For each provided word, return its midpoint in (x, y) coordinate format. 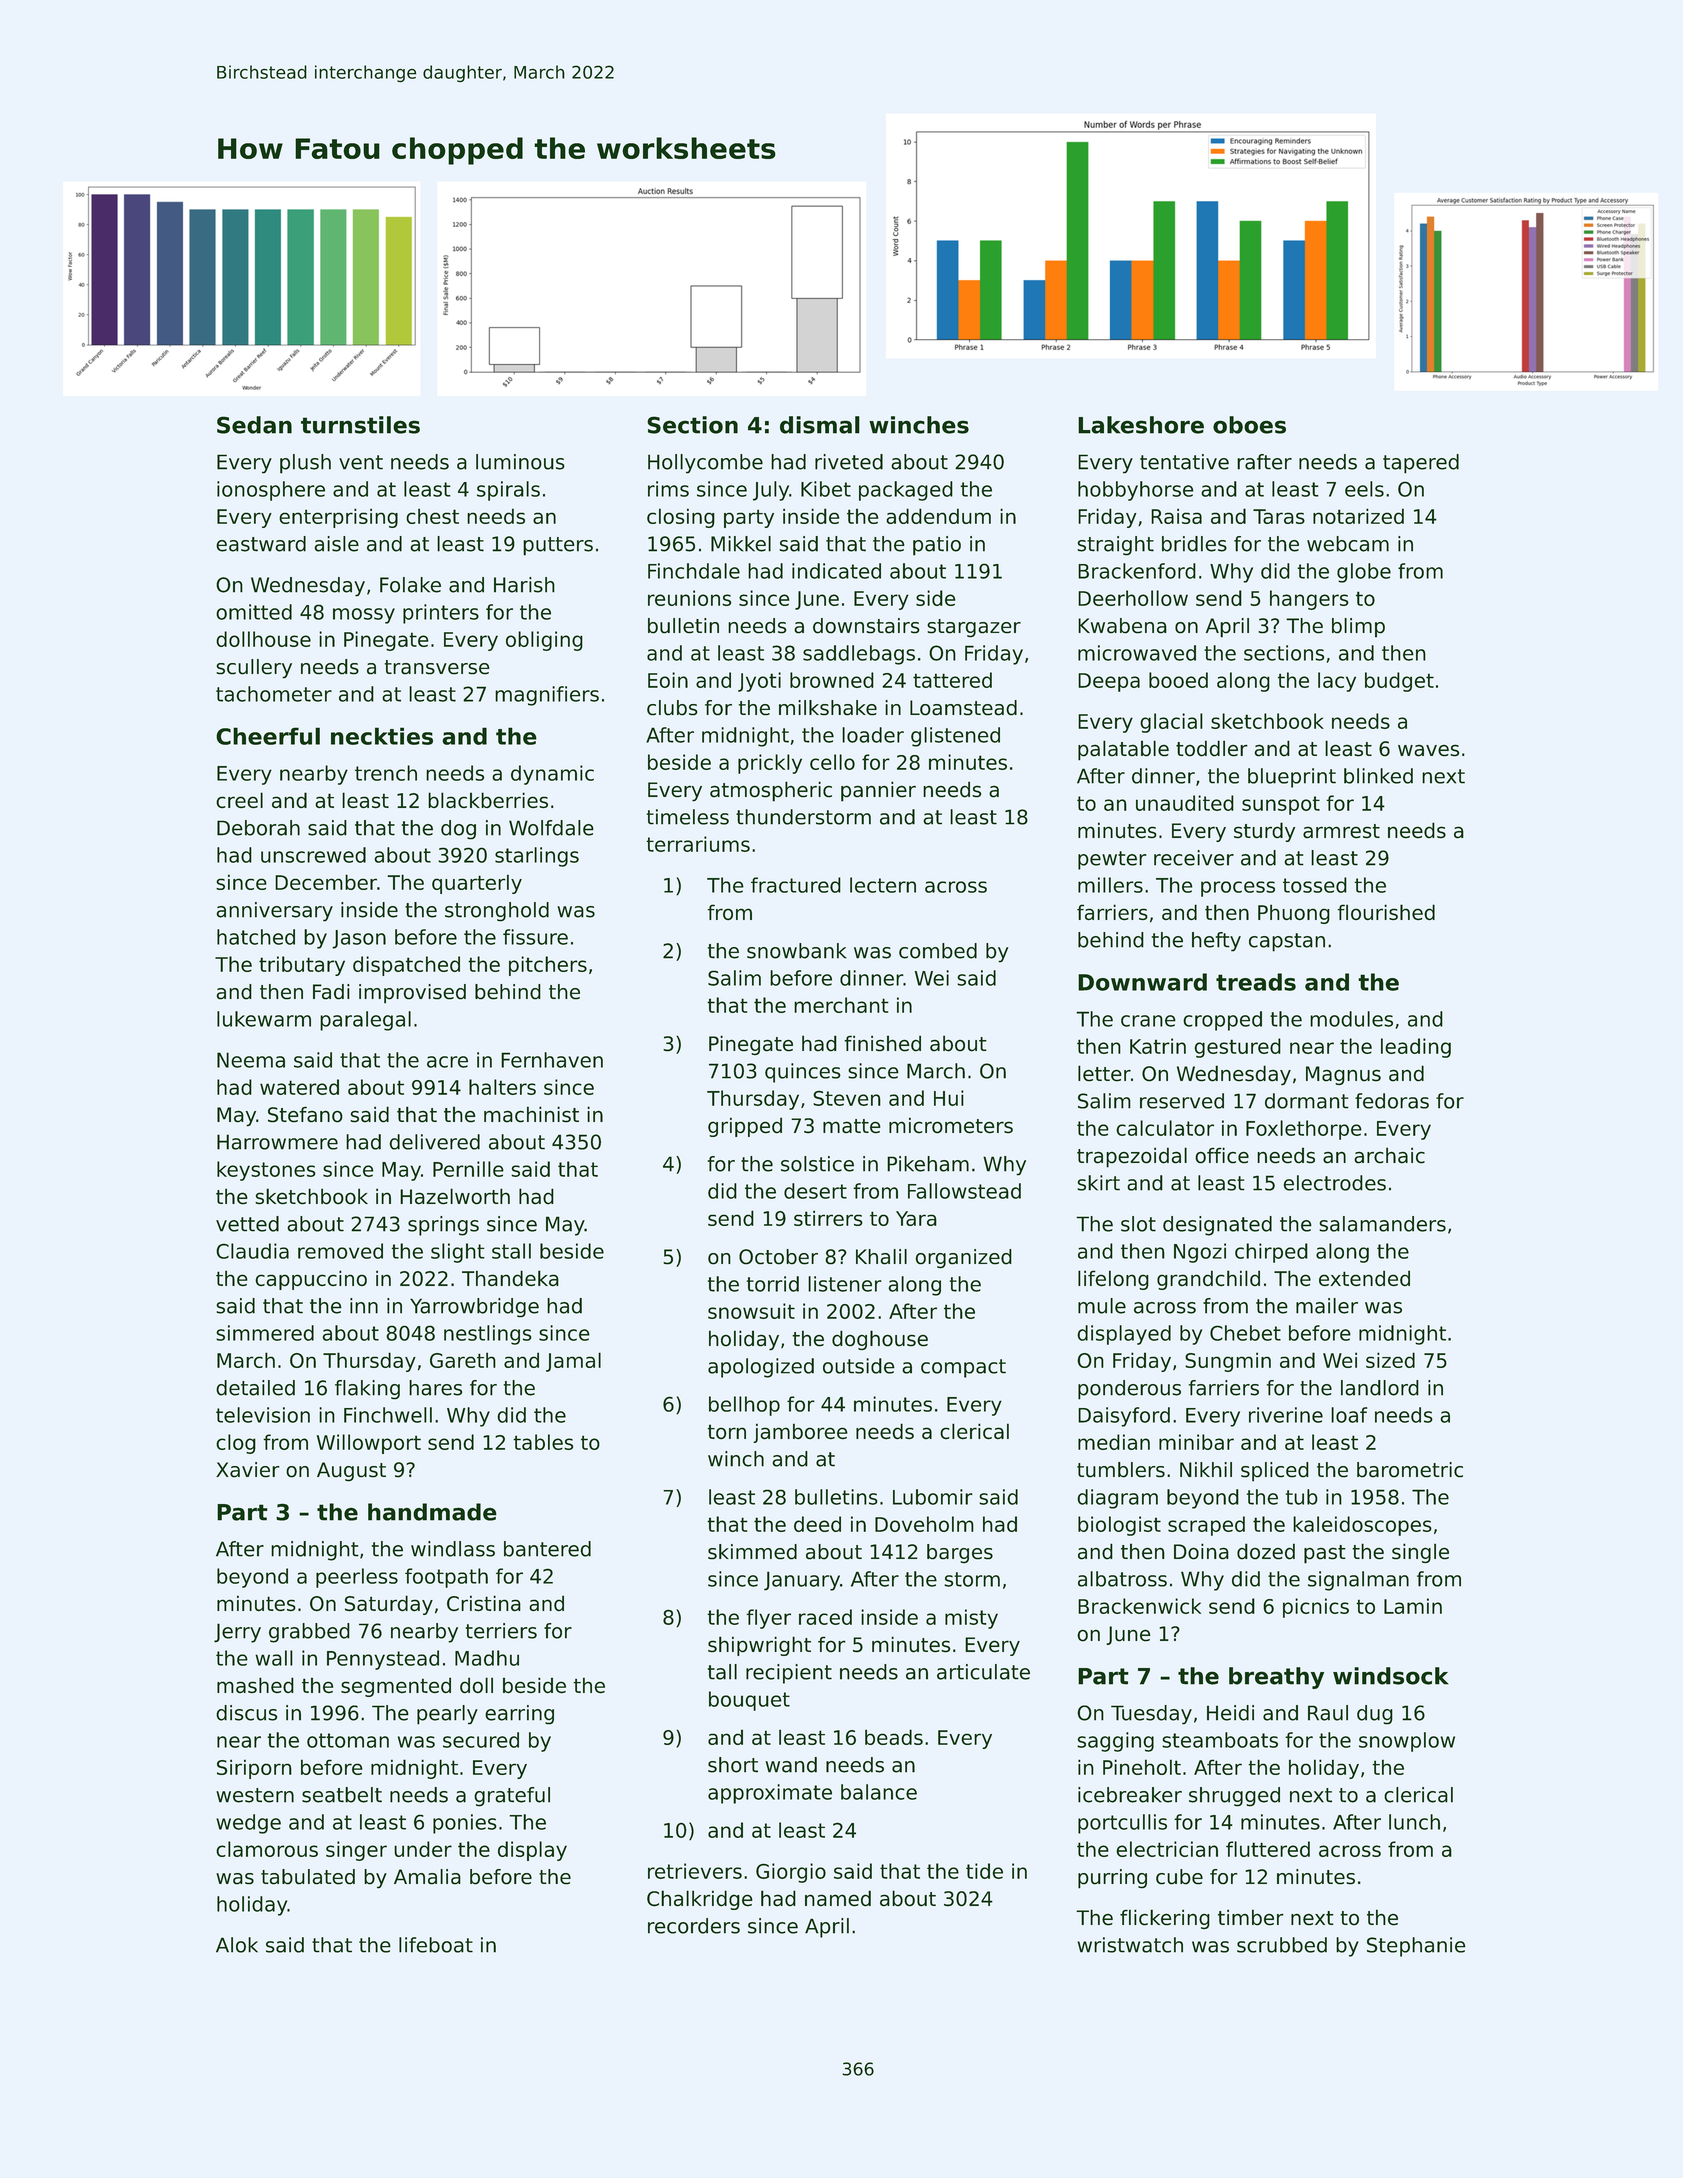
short (733, 1765)
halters (502, 1087)
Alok (237, 1945)
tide (984, 1871)
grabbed (309, 1633)
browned (832, 680)
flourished (1386, 912)
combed (938, 951)
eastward (261, 544)
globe (1364, 573)
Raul (1328, 1713)
